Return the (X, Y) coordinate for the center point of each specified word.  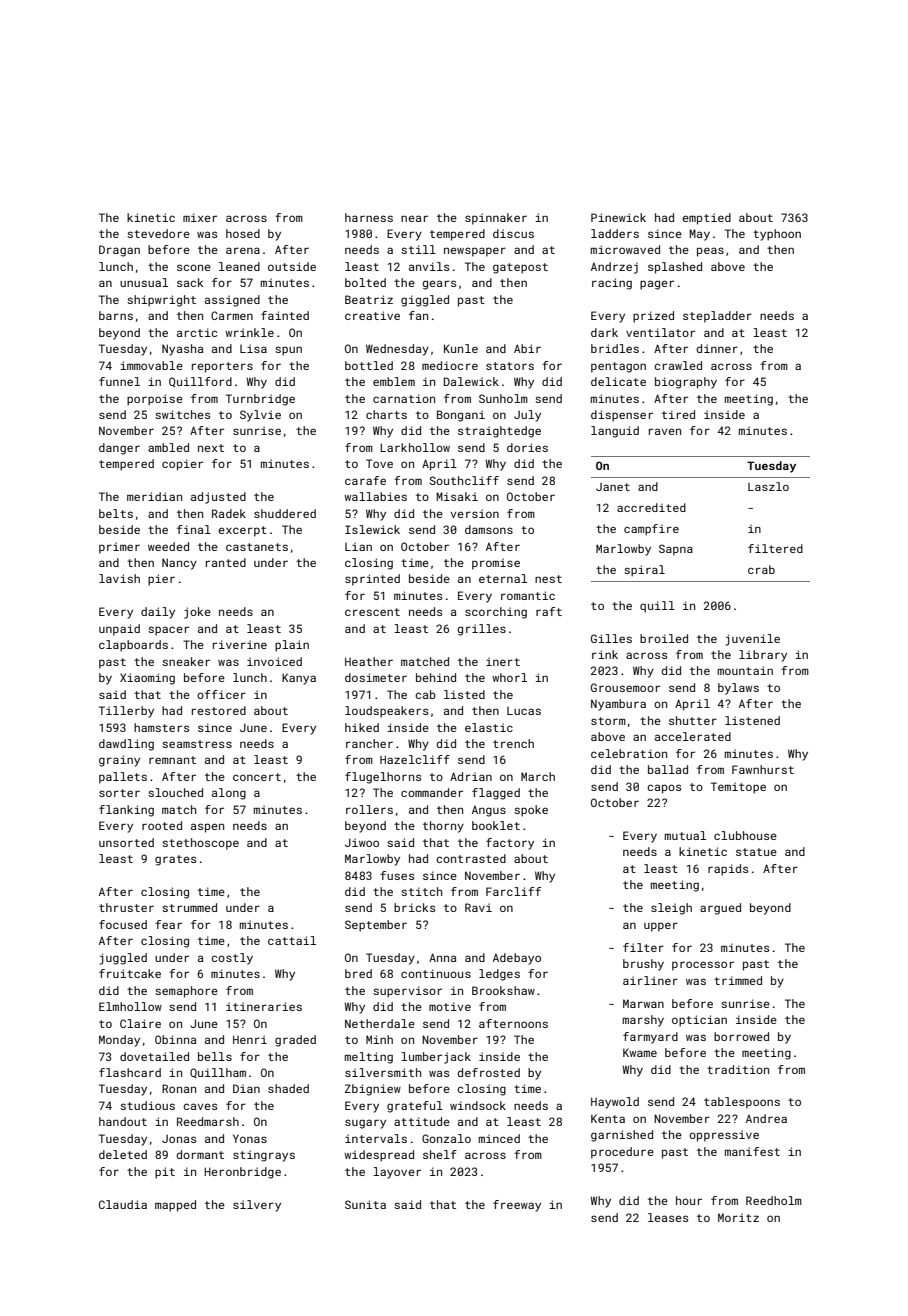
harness (369, 217)
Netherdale (380, 1023)
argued (720, 909)
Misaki (457, 496)
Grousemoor (625, 687)
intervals (376, 1138)
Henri (250, 1039)
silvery (257, 1206)
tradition (738, 1069)
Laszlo (768, 486)
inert (503, 661)
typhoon (777, 235)
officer (221, 694)
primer (119, 548)
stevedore (158, 233)
